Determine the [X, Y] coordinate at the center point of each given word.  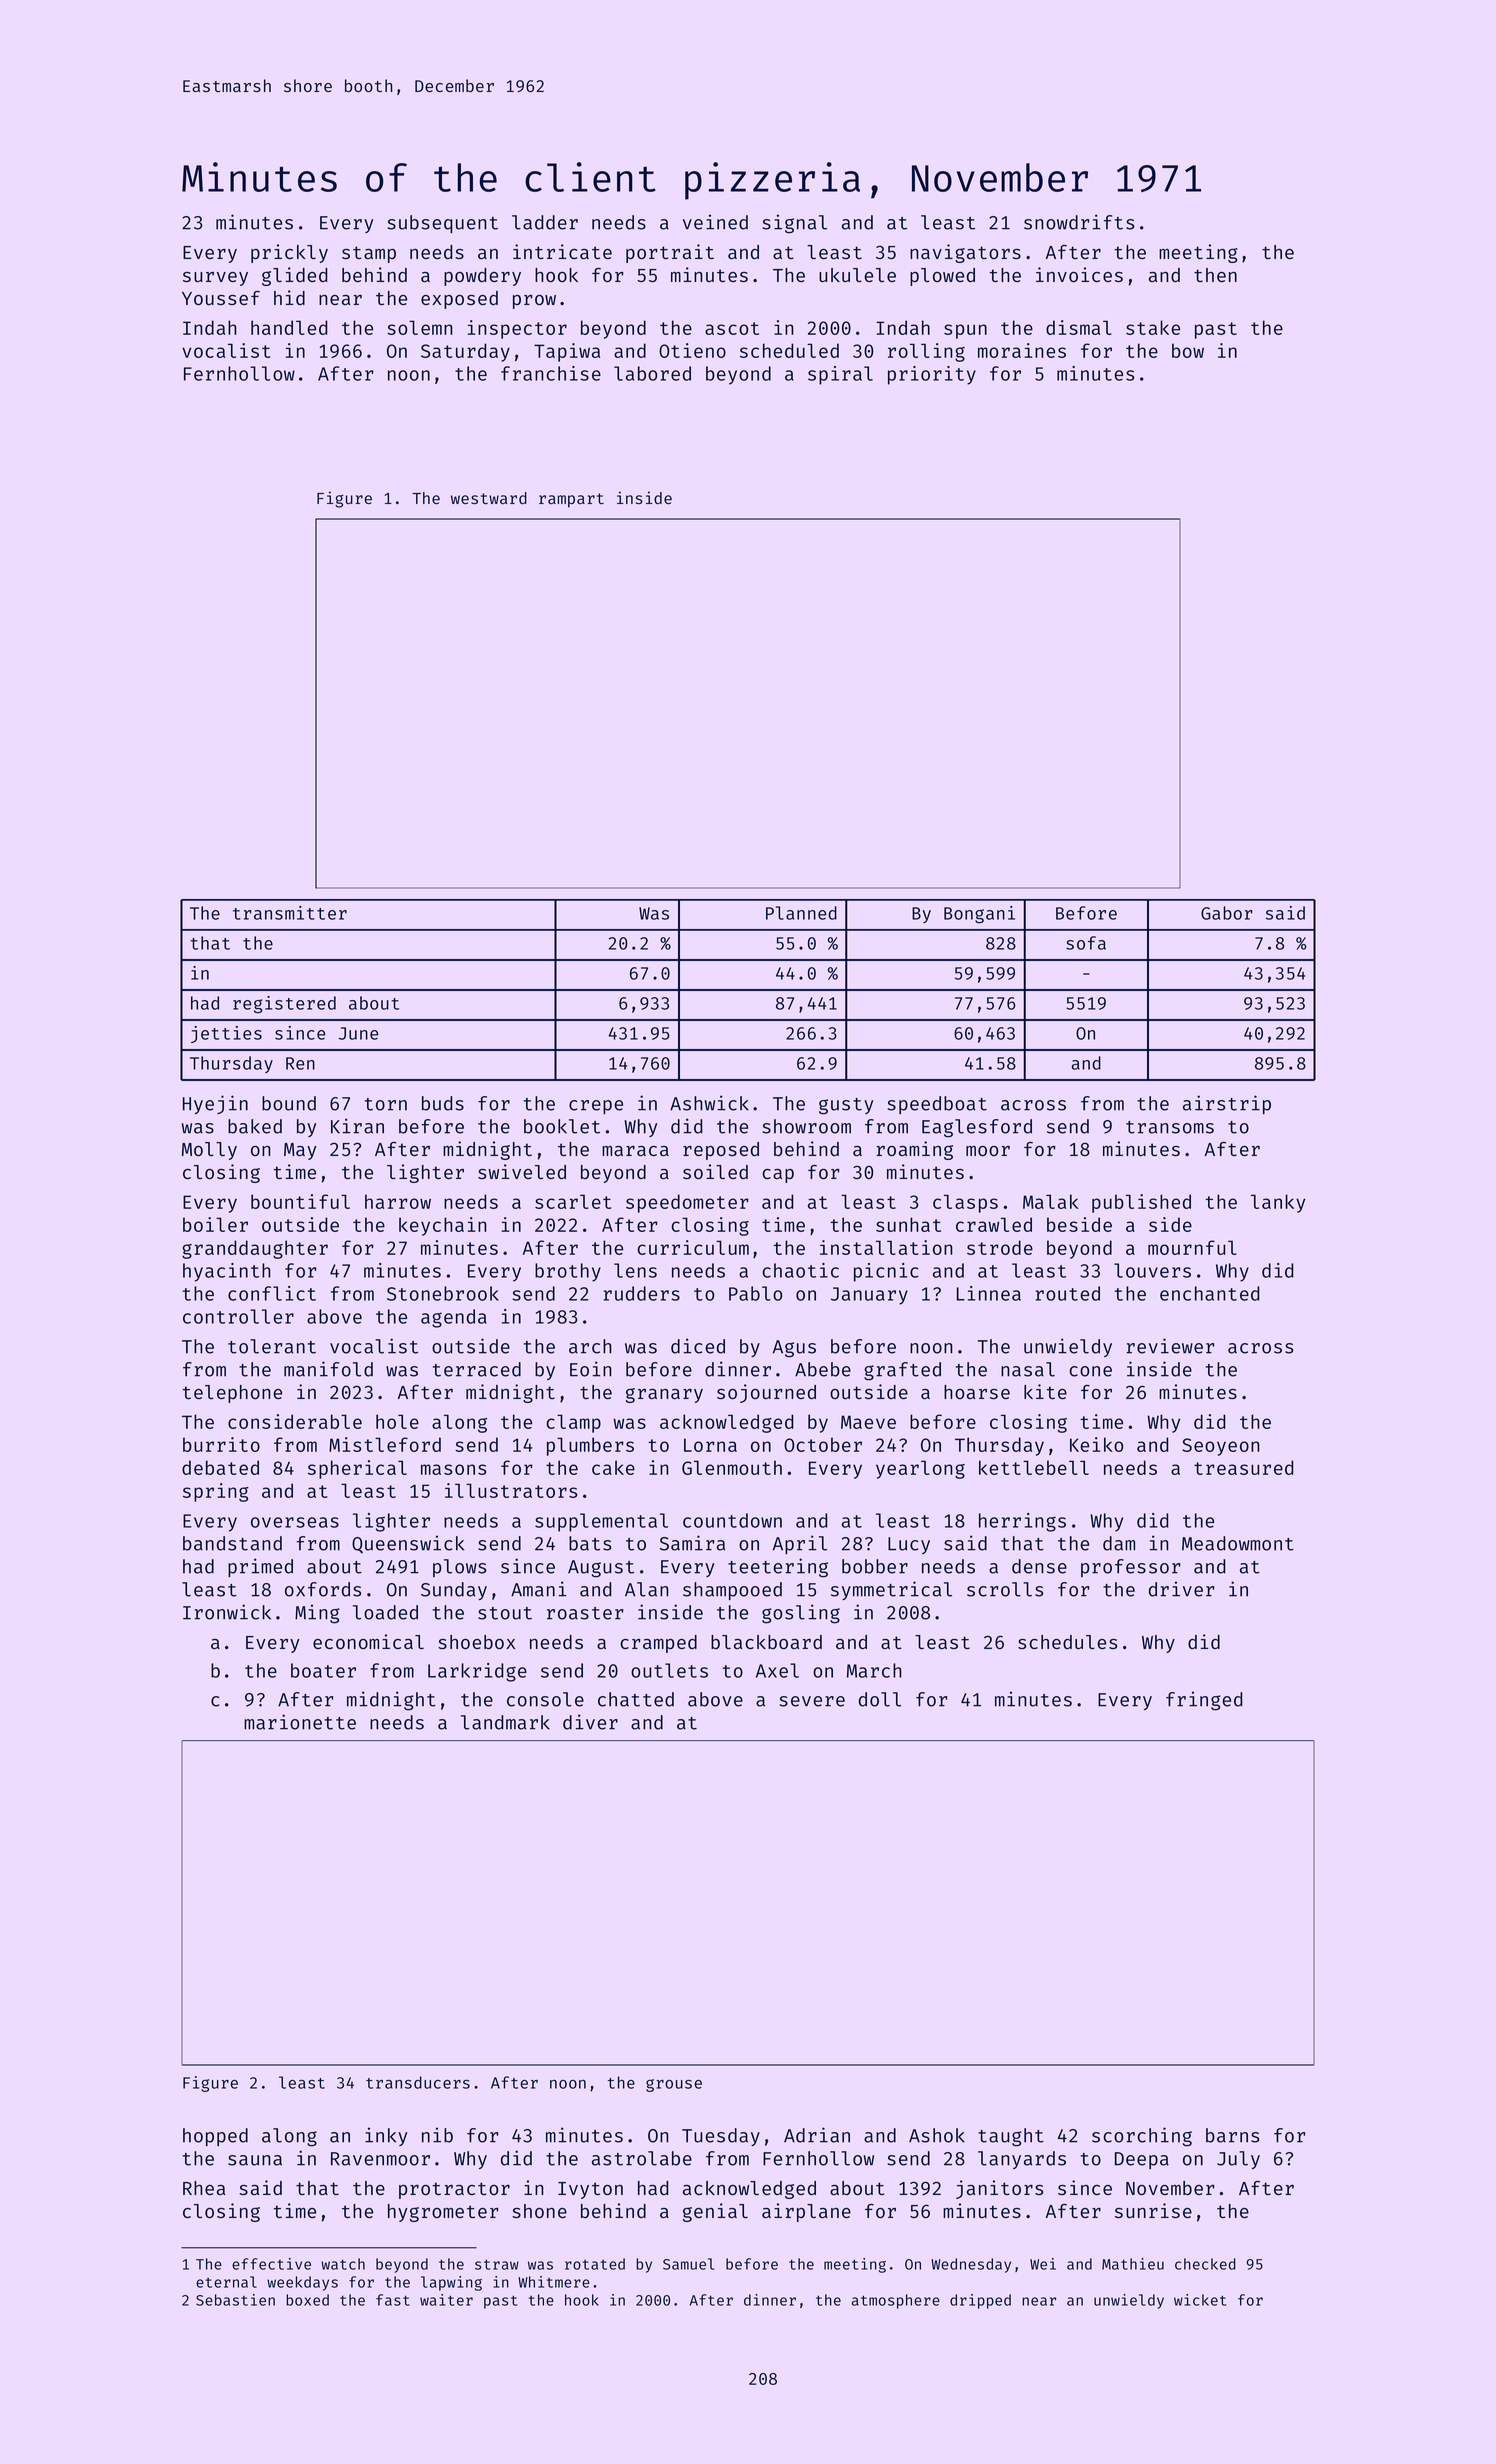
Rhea [204, 2188]
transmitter [290, 913]
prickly [289, 253]
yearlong [920, 1469]
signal [795, 224]
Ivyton [590, 2190]
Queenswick [408, 1544]
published [1141, 1203]
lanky [1278, 1203]
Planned [801, 913]
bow [1188, 350]
